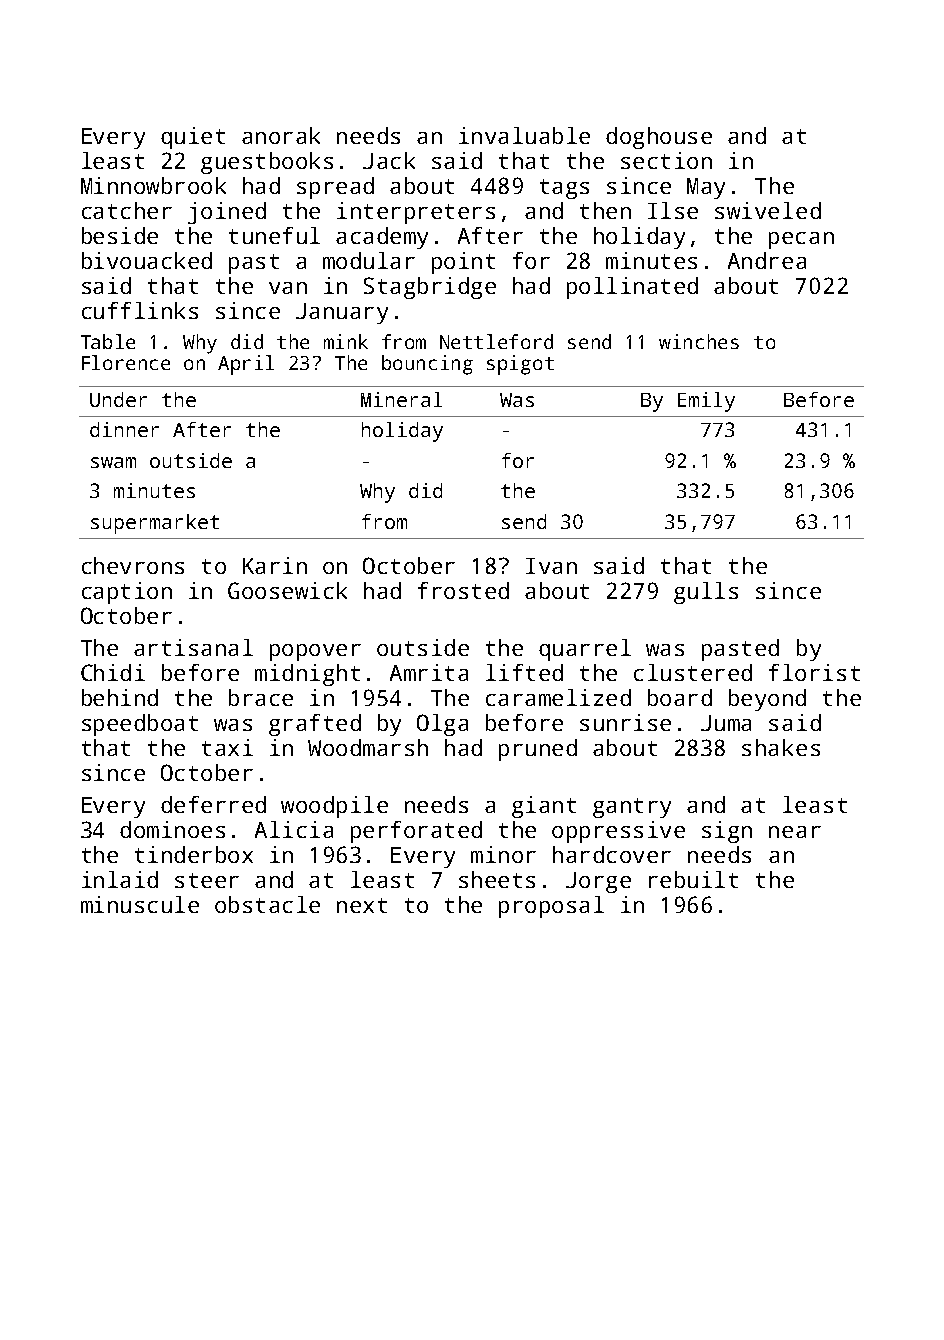 This screenshot has width=944, height=1340. What do you see at coordinates (193, 138) in the screenshot?
I see `quiet` at bounding box center [193, 138].
